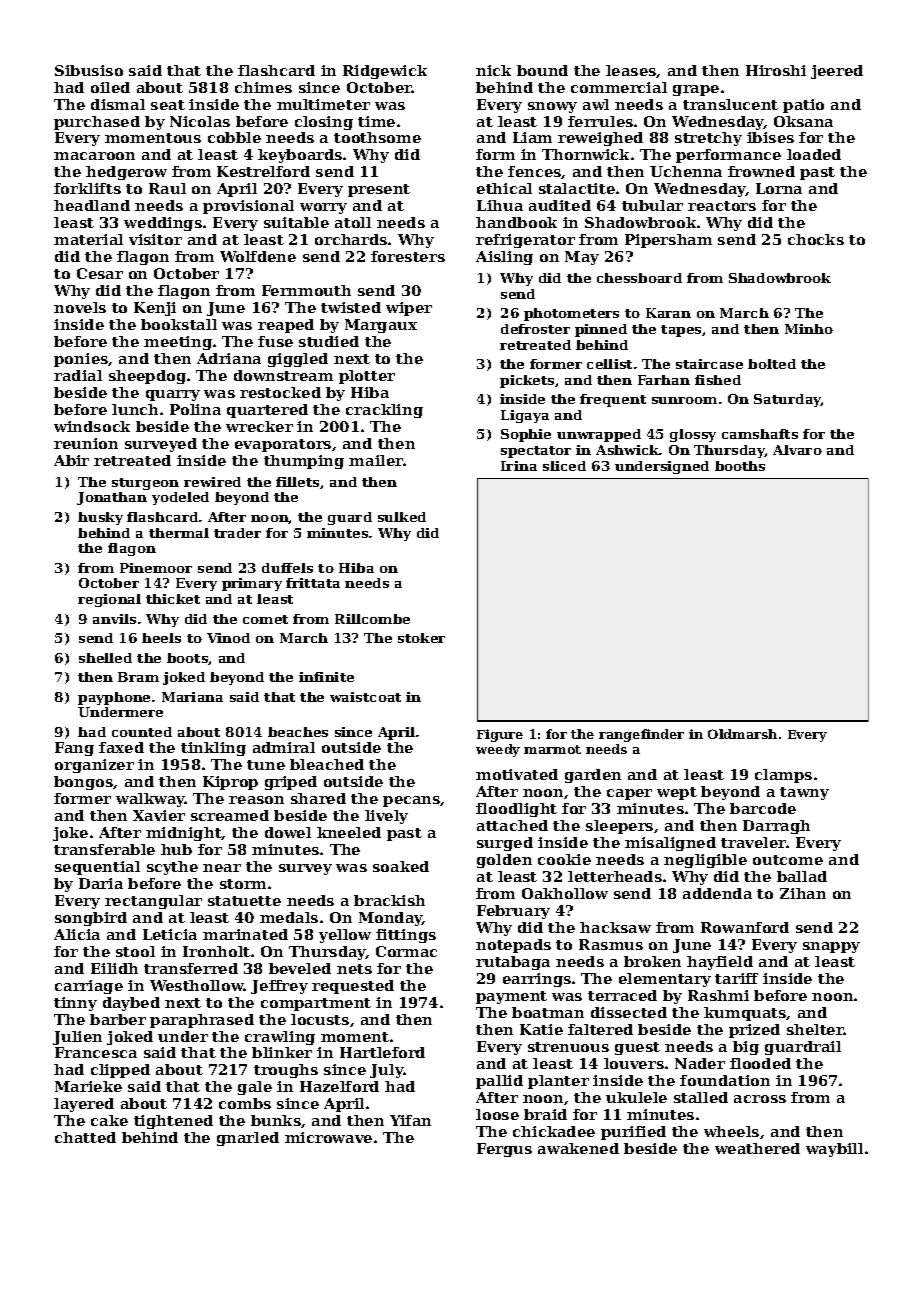 Image resolution: width=924 pixels, height=1308 pixels. I want to click on Hiroshi, so click(776, 70).
